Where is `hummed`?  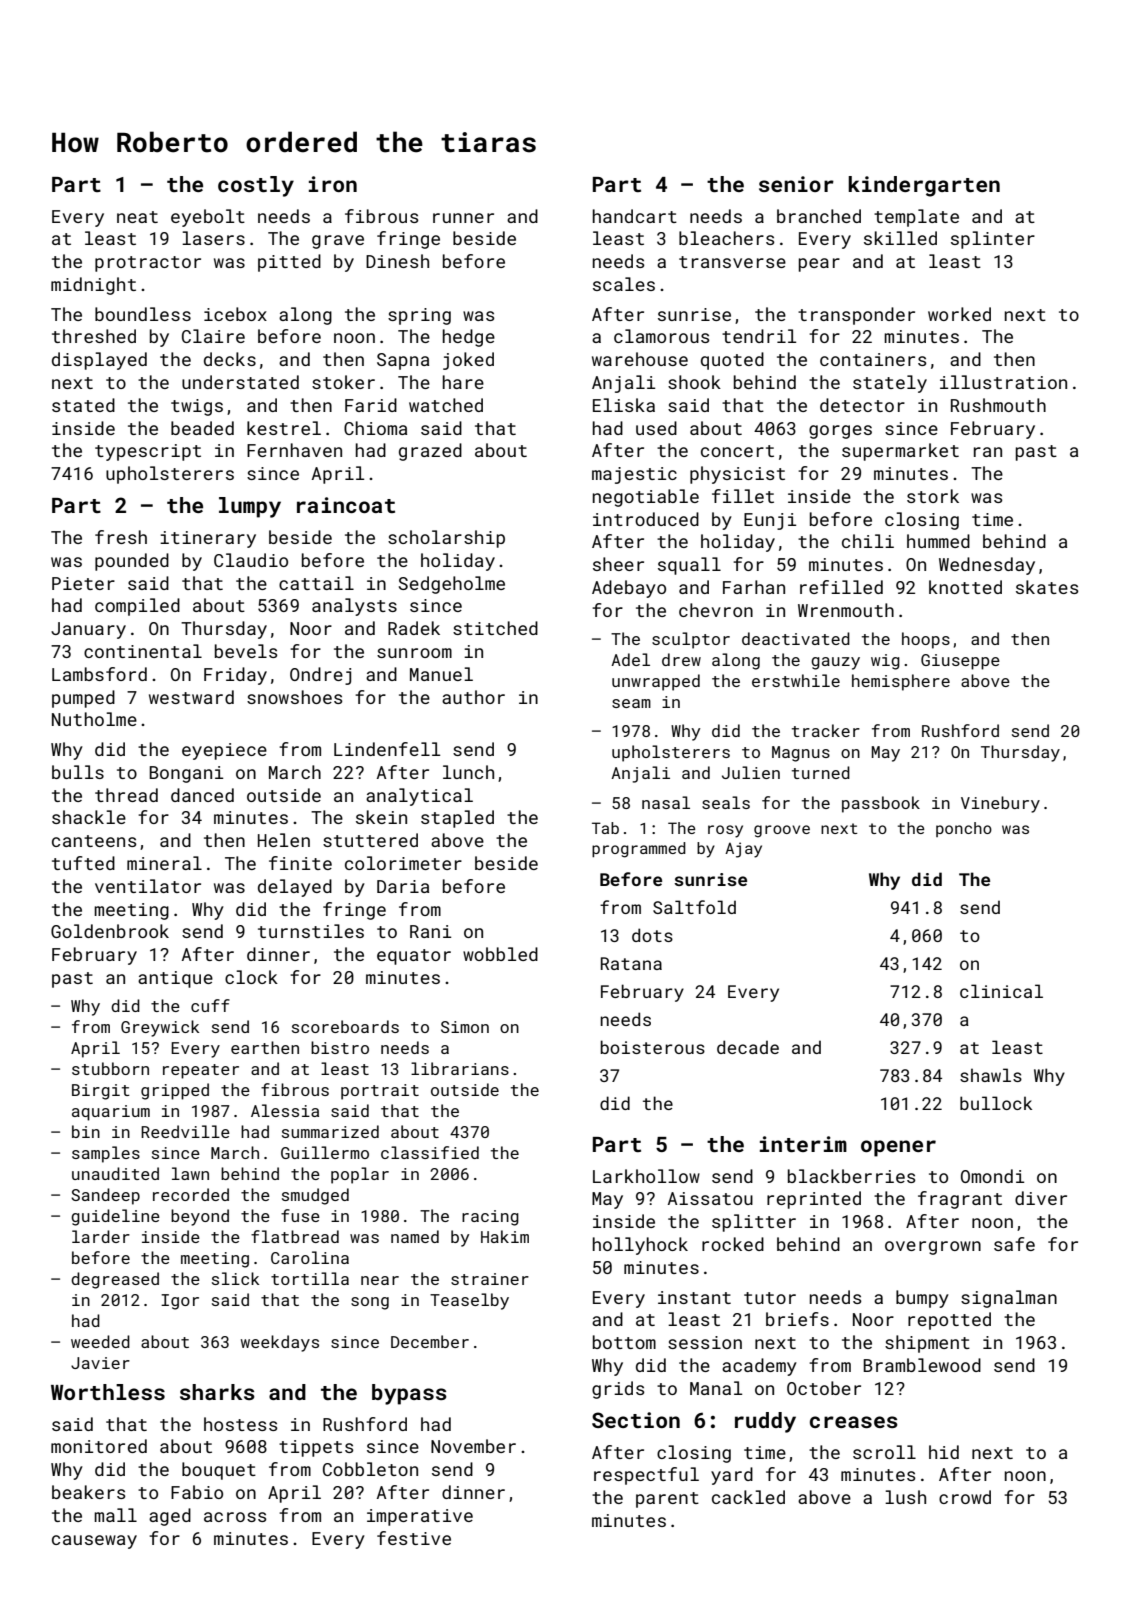
hummed is located at coordinates (938, 541).
